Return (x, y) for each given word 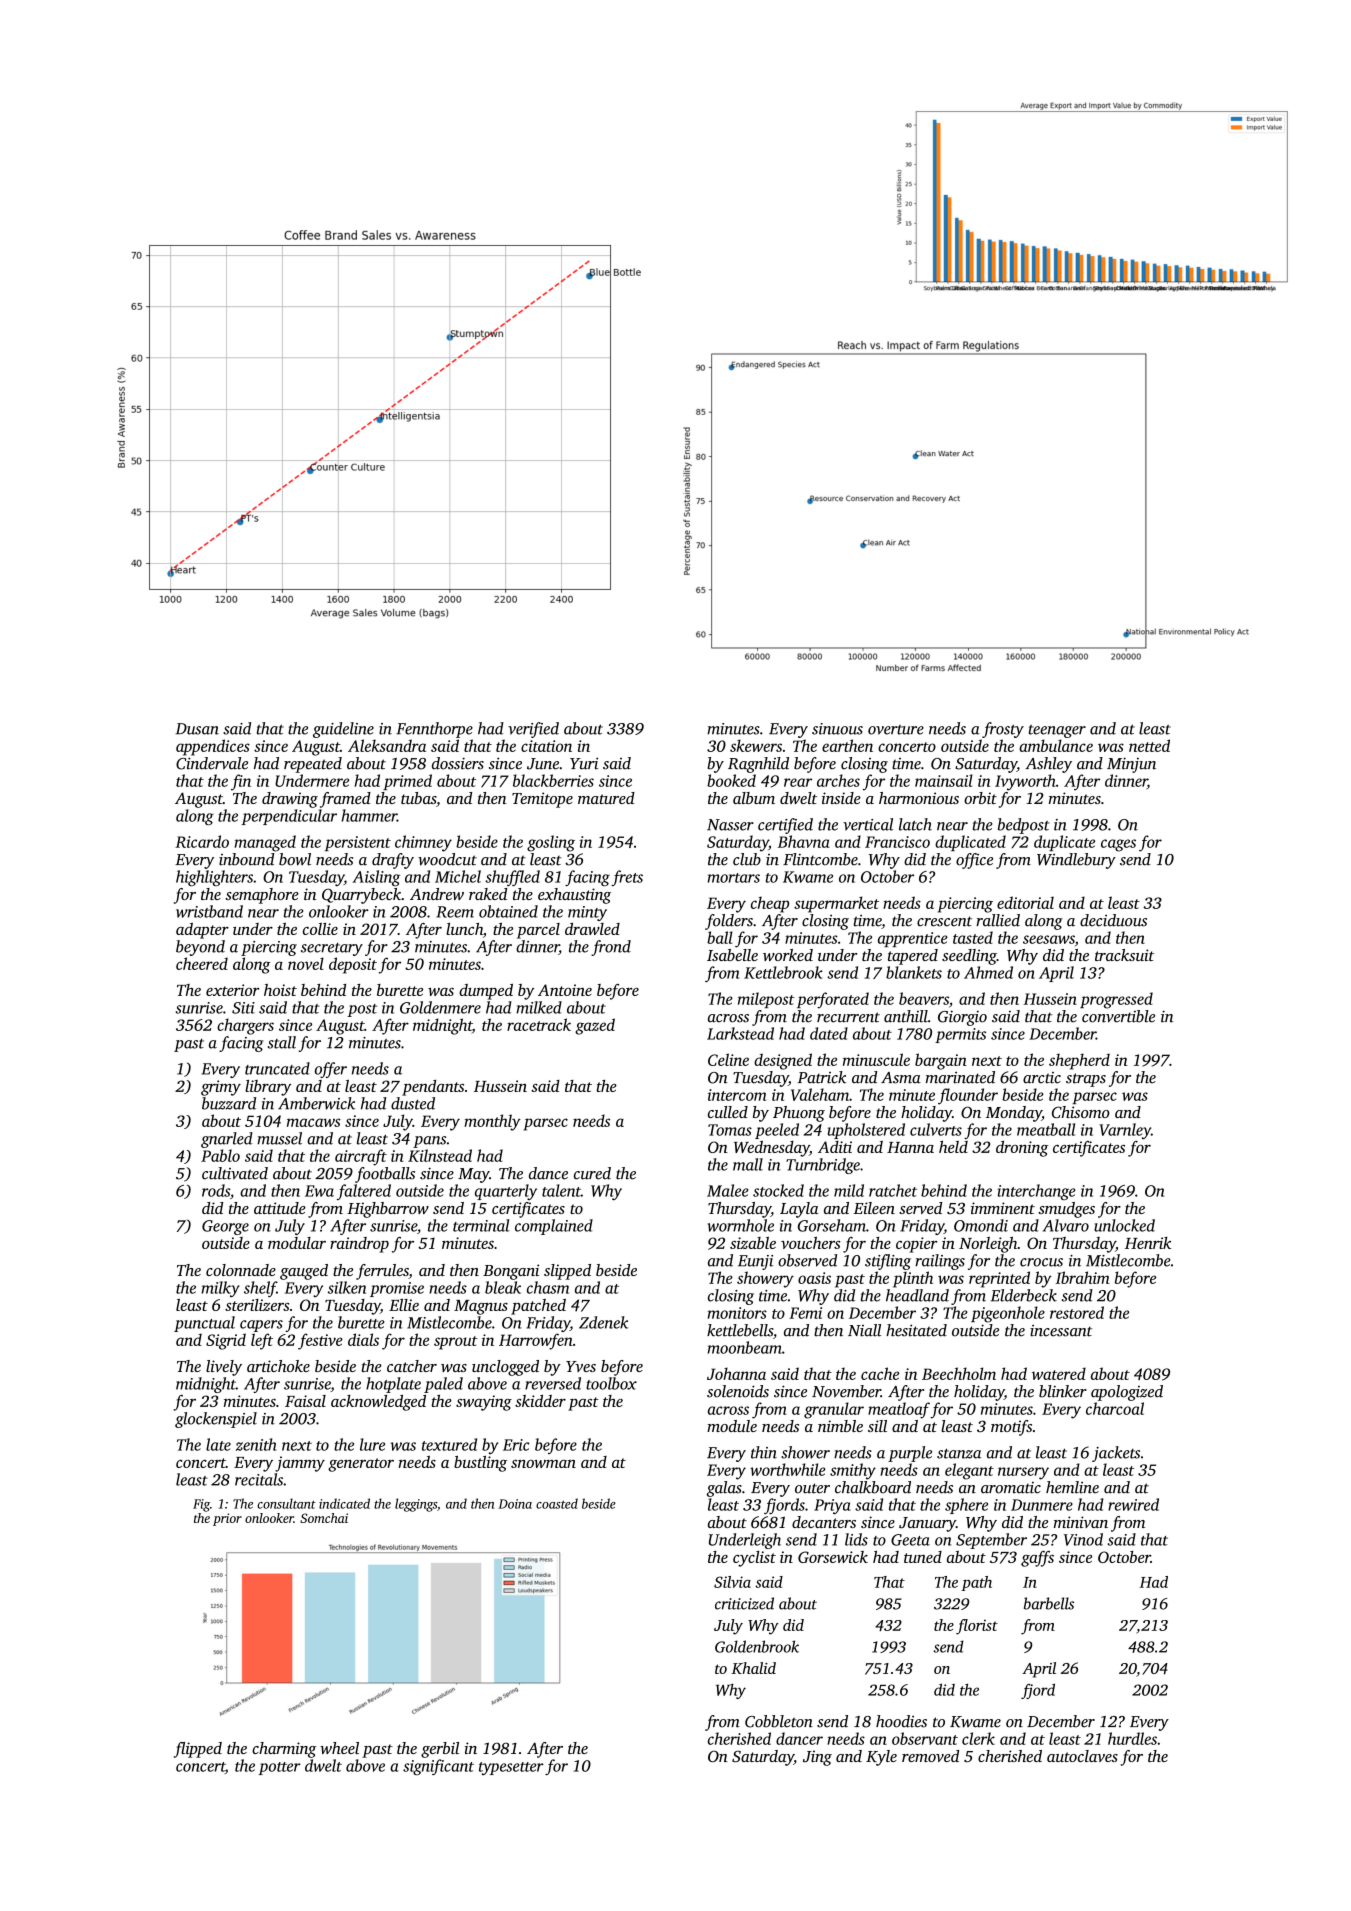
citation (546, 746)
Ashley (1048, 765)
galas (724, 1489)
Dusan (197, 729)
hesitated (916, 1330)
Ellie (404, 1305)
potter (279, 1768)
